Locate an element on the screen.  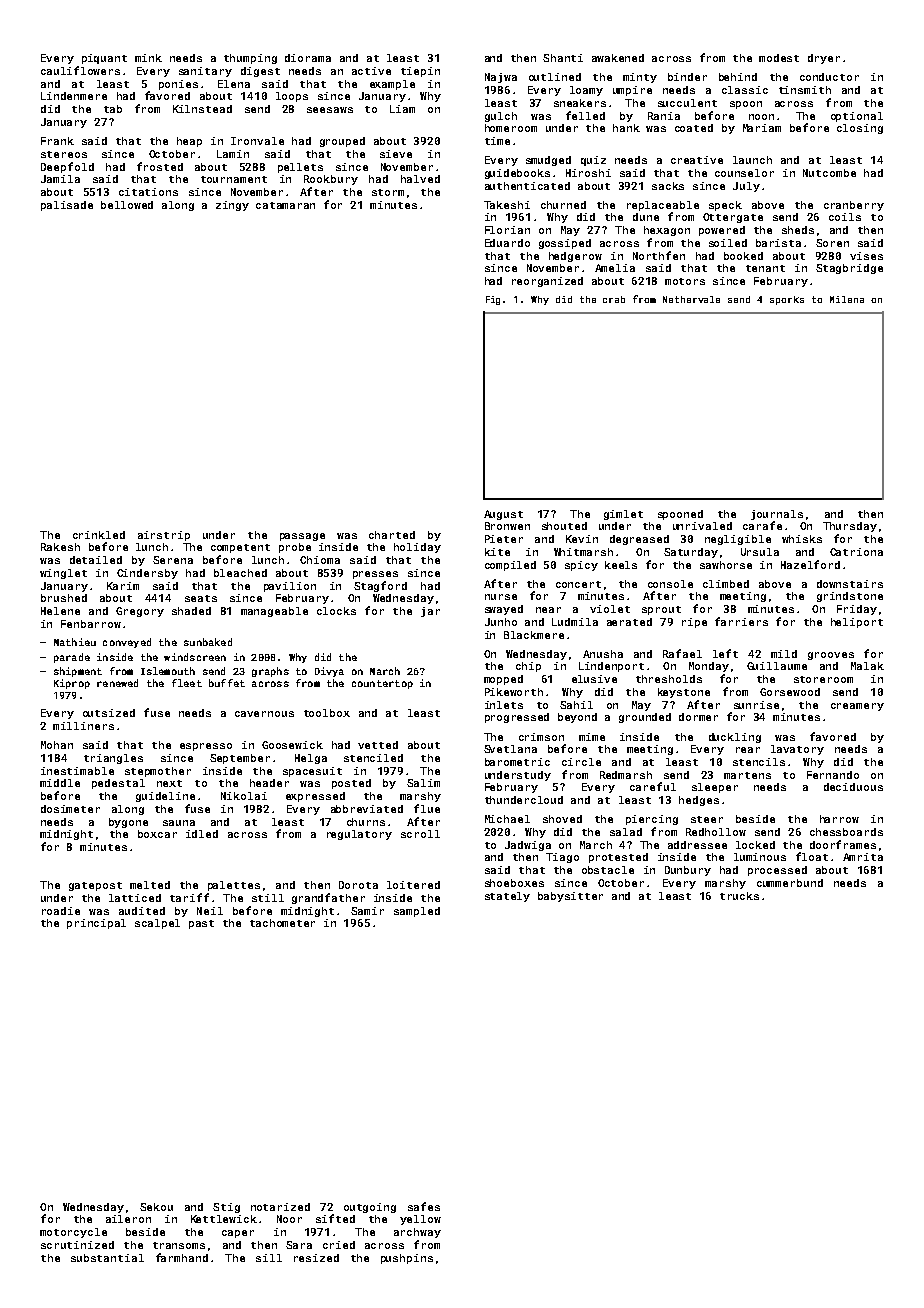
Nutcombe is located at coordinates (829, 173).
